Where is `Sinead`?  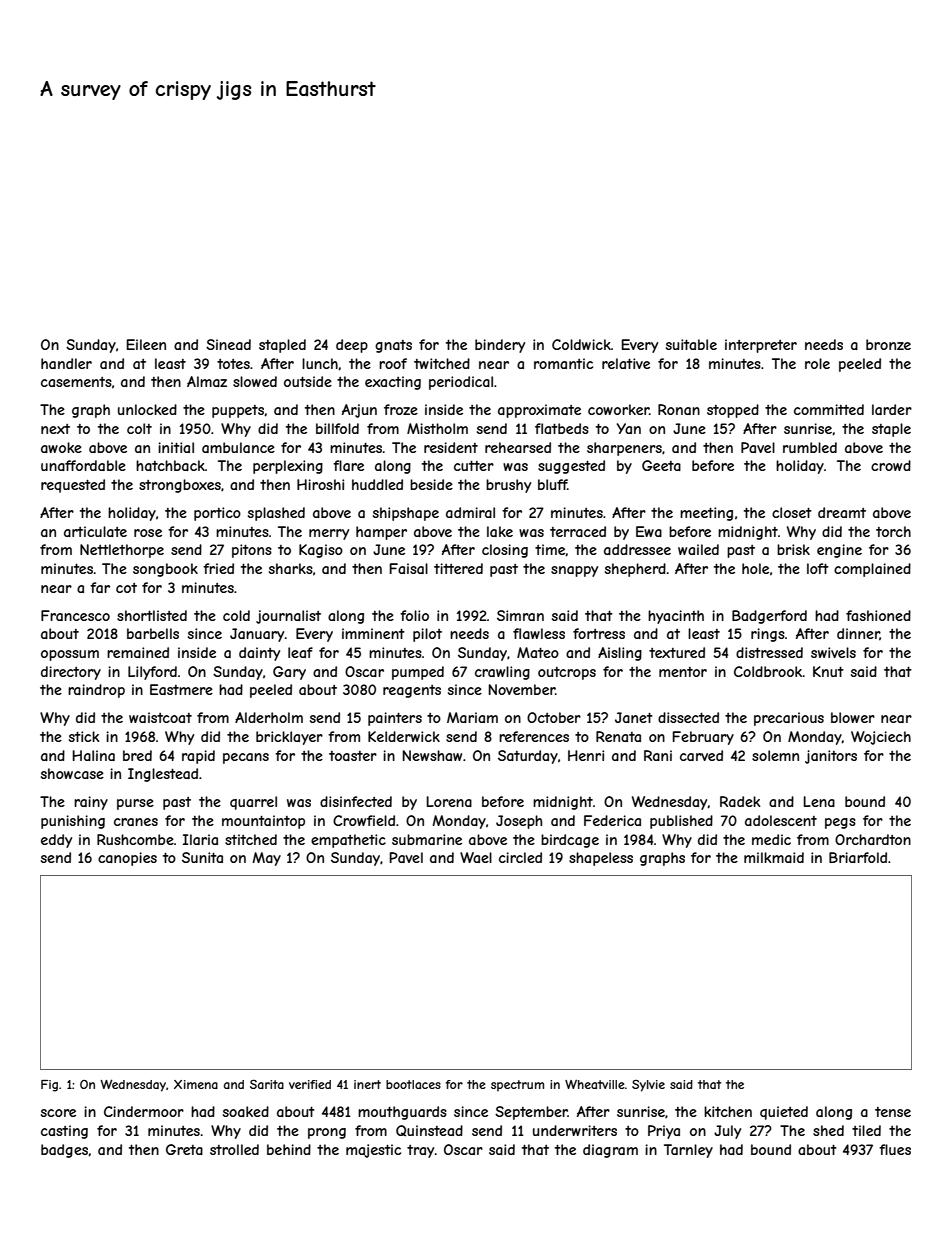 Sinead is located at coordinates (228, 344).
